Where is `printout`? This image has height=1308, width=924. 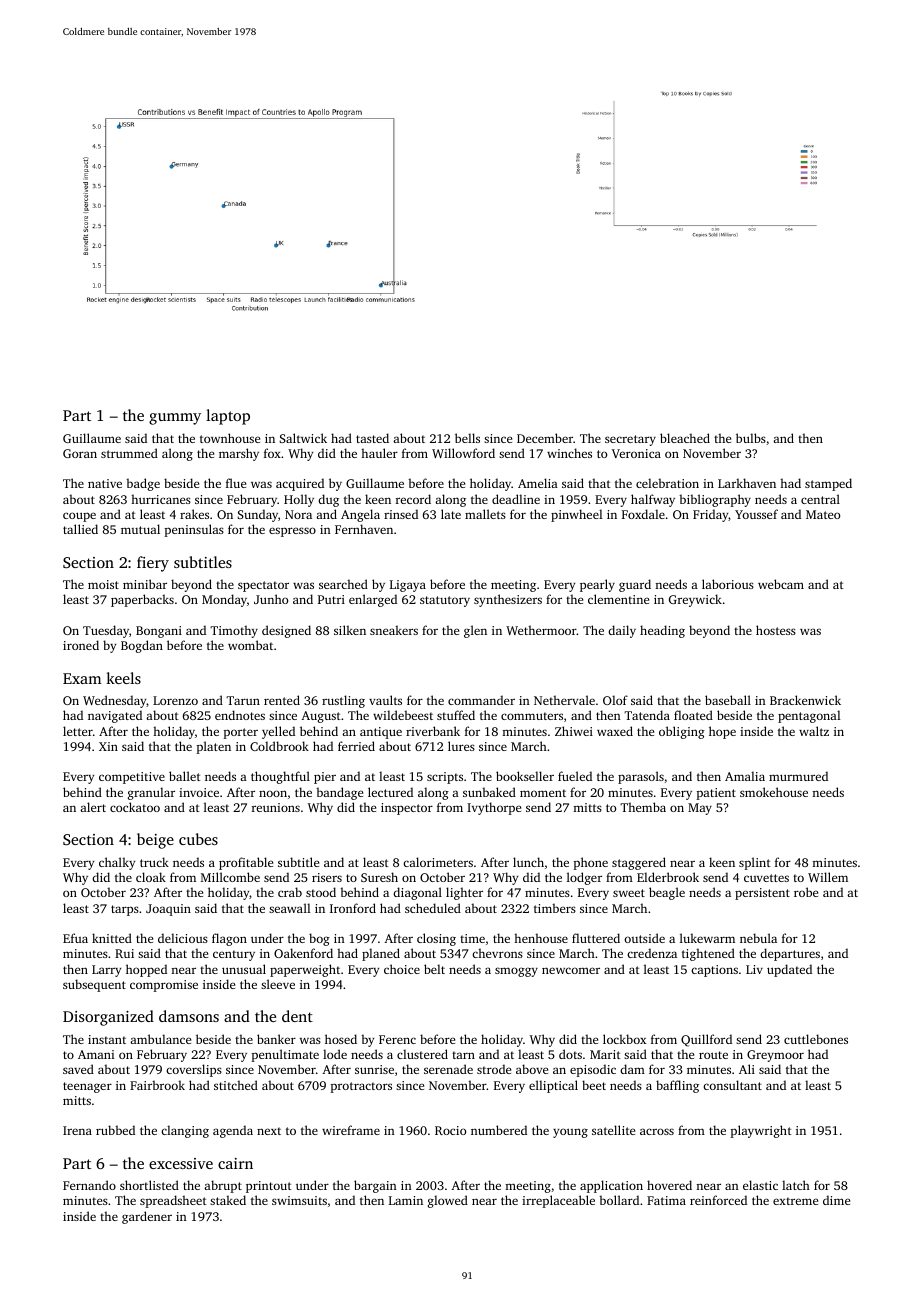 printout is located at coordinates (269, 1187).
